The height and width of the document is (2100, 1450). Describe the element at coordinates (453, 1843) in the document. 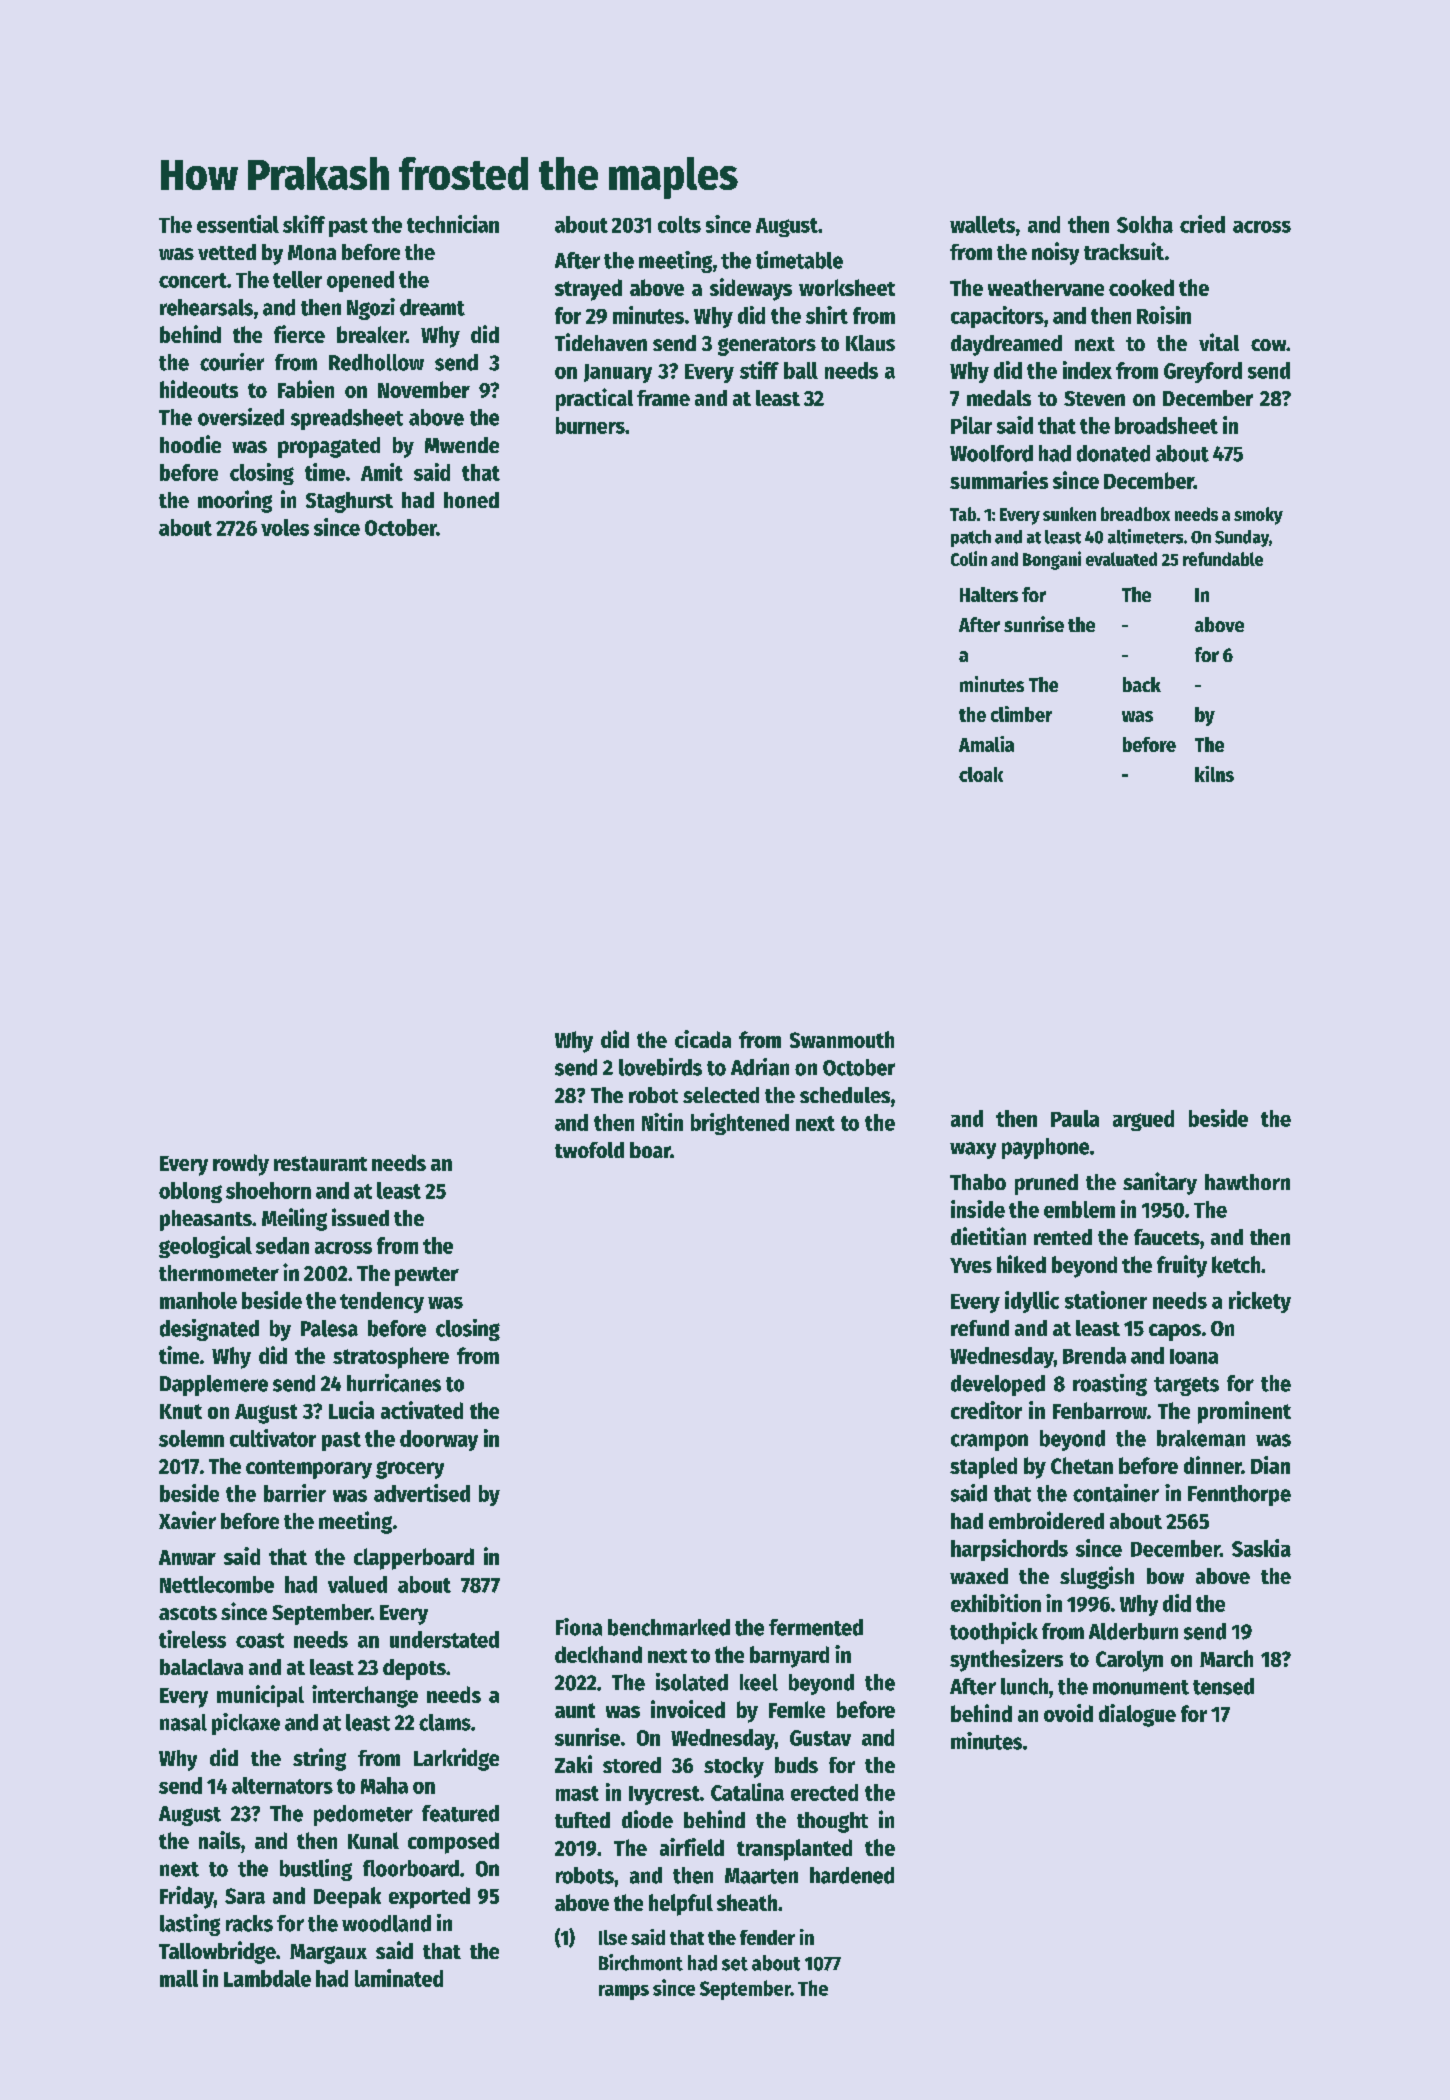

I see `composed` at that location.
